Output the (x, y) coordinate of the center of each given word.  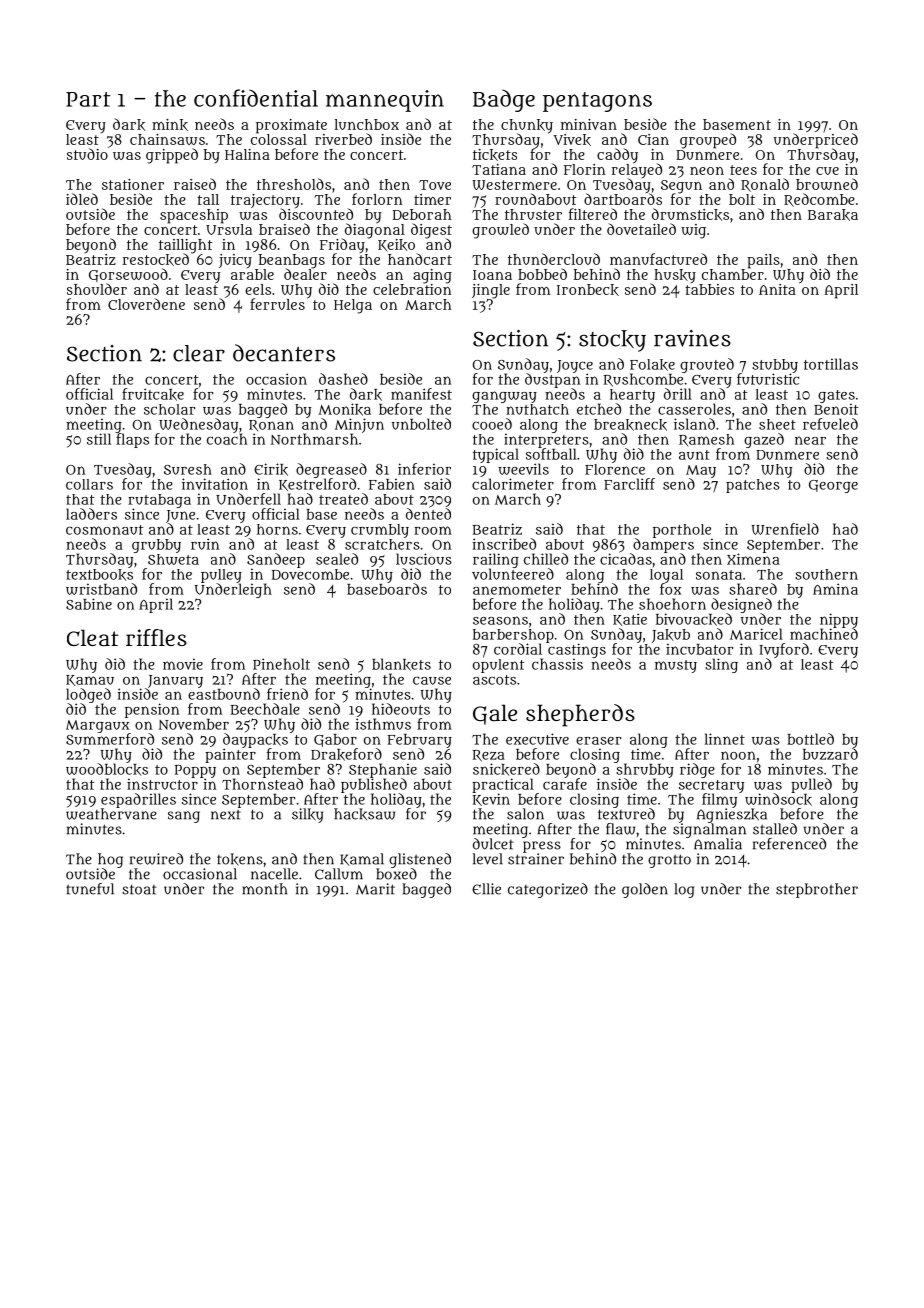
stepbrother (817, 890)
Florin (584, 169)
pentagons (597, 102)
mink (170, 125)
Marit (375, 889)
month (264, 889)
